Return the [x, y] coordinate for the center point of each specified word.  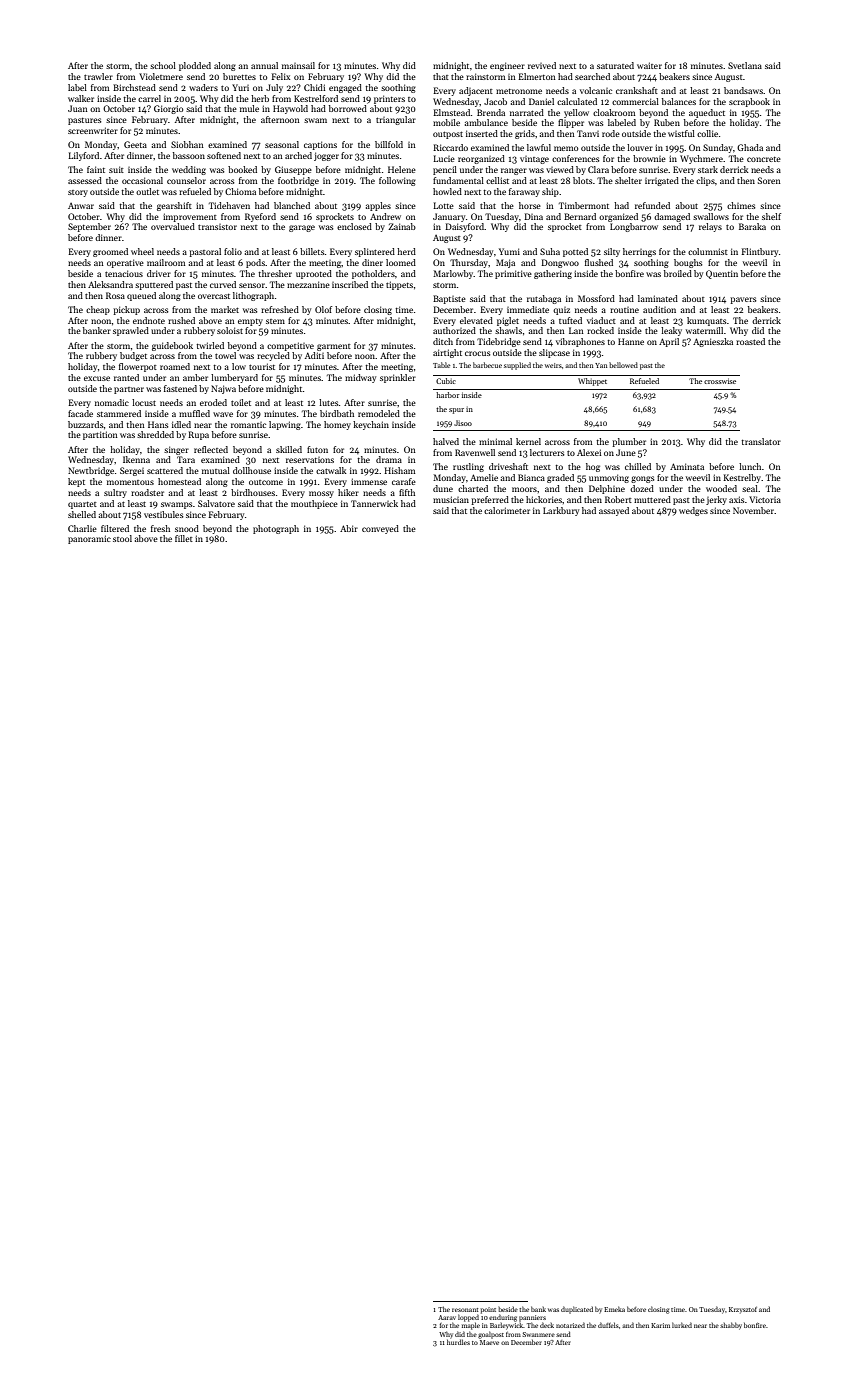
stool [122, 538]
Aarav [447, 1317]
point [488, 1310]
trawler [98, 76]
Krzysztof [743, 1310]
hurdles [458, 1342]
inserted [482, 133]
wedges [693, 511]
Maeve [489, 1342]
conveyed [380, 529]
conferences [575, 158]
